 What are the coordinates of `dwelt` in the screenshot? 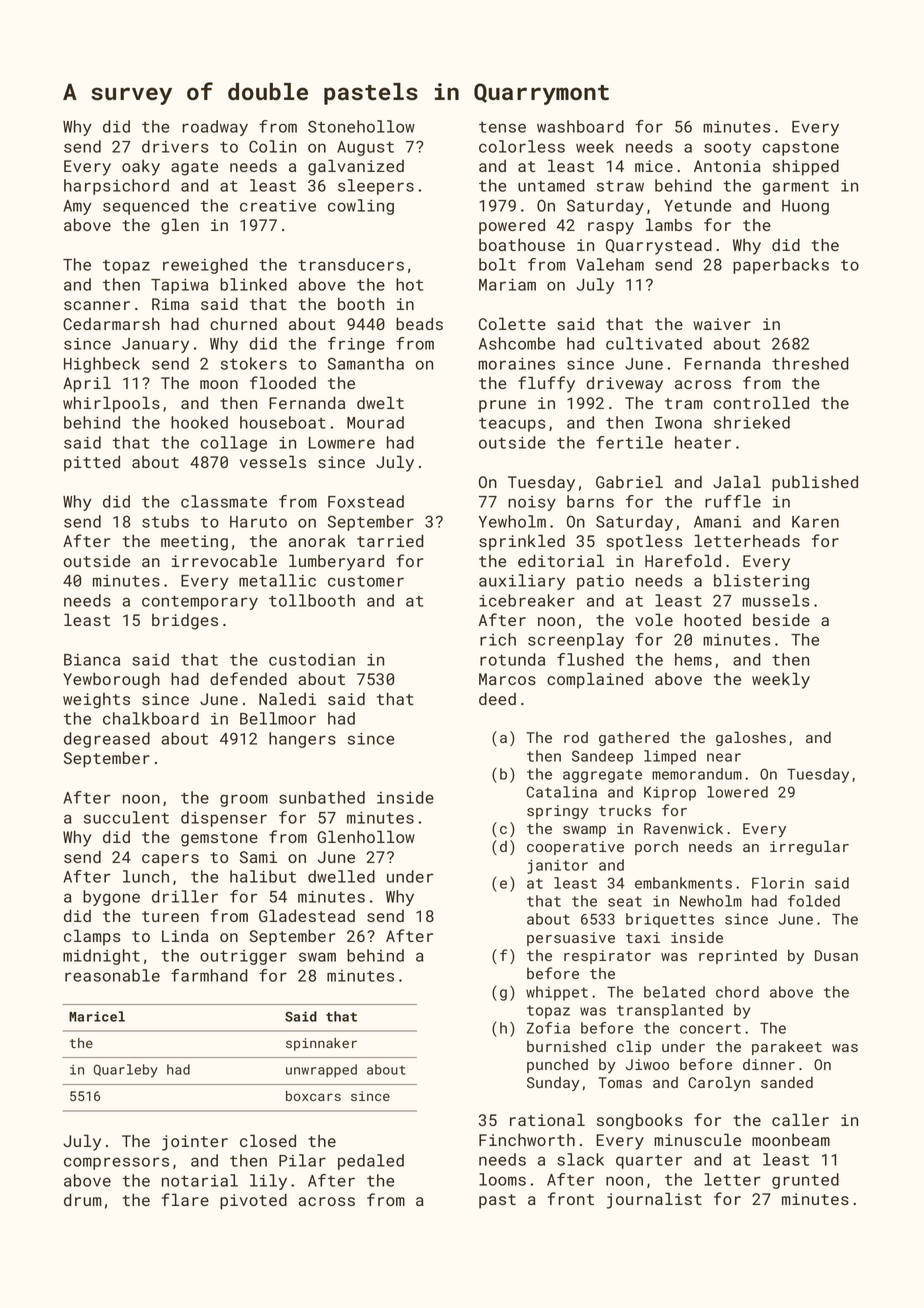 It's located at (380, 402).
